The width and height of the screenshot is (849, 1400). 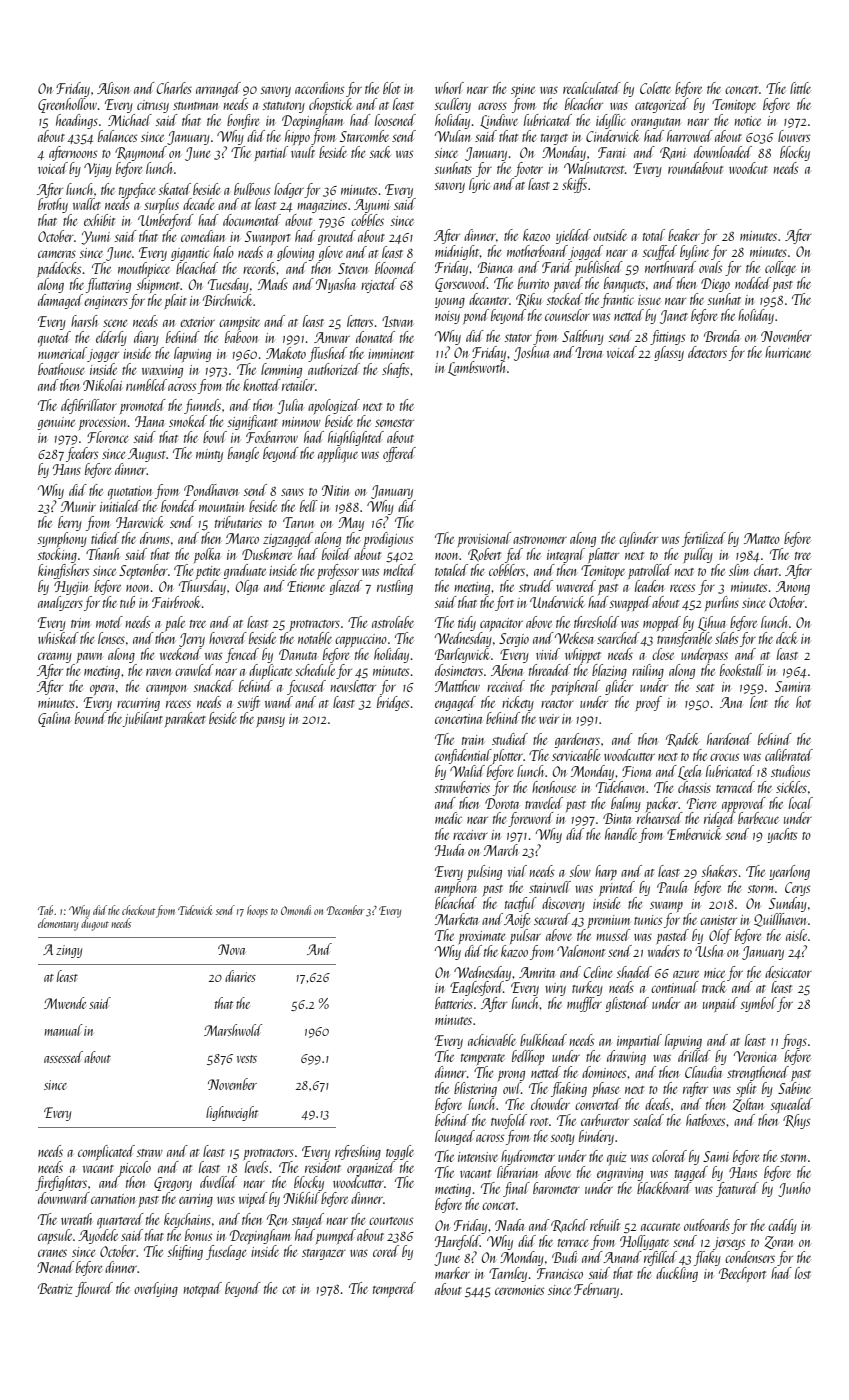 I want to click on spine, so click(x=523, y=90).
